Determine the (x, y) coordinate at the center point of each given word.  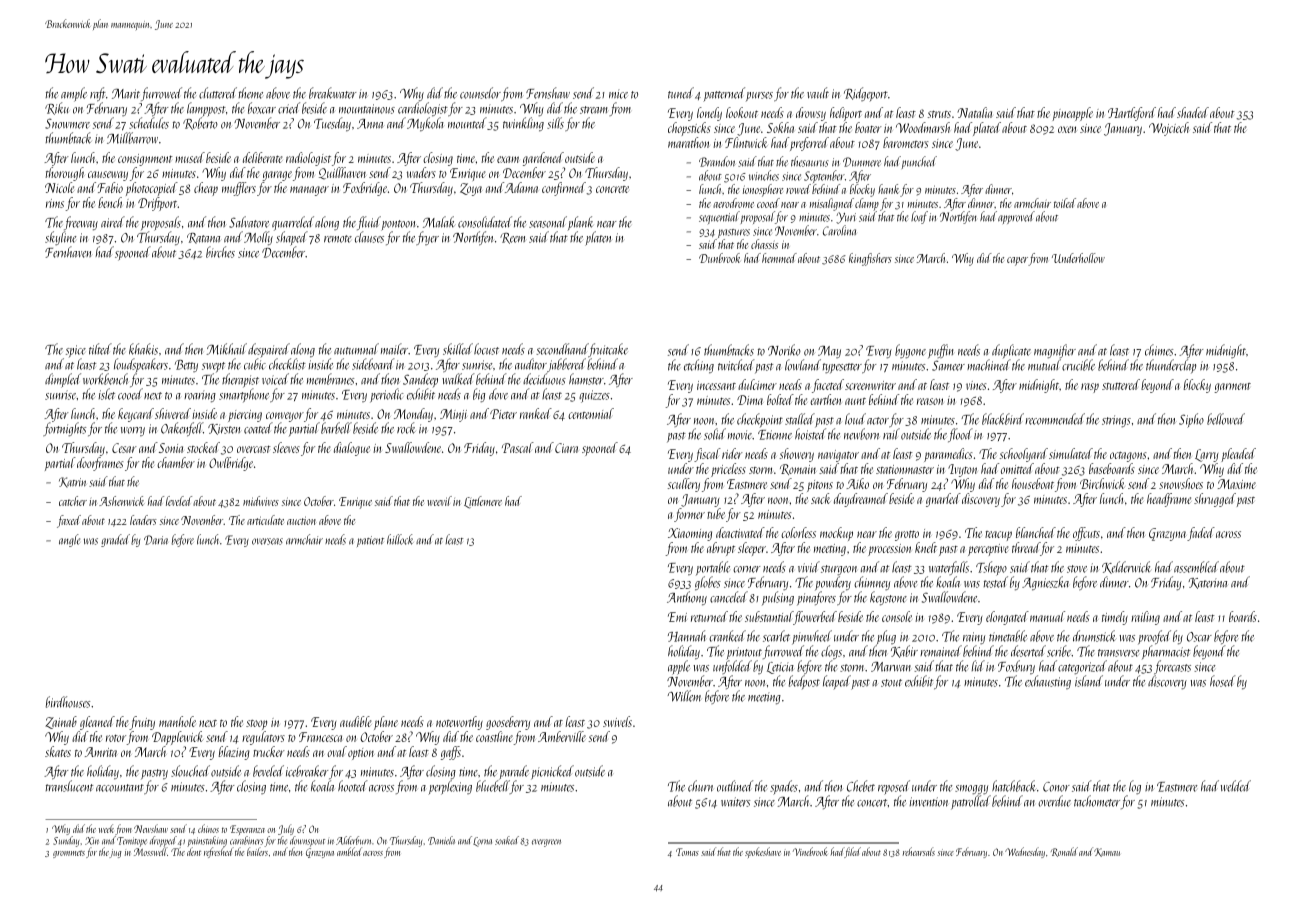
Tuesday (332, 124)
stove (1077, 569)
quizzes (594, 396)
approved (1016, 217)
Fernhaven (68, 252)
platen (598, 238)
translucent (69, 786)
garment (1232, 388)
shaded (1193, 112)
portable (713, 569)
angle (69, 540)
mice (618, 94)
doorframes (100, 464)
